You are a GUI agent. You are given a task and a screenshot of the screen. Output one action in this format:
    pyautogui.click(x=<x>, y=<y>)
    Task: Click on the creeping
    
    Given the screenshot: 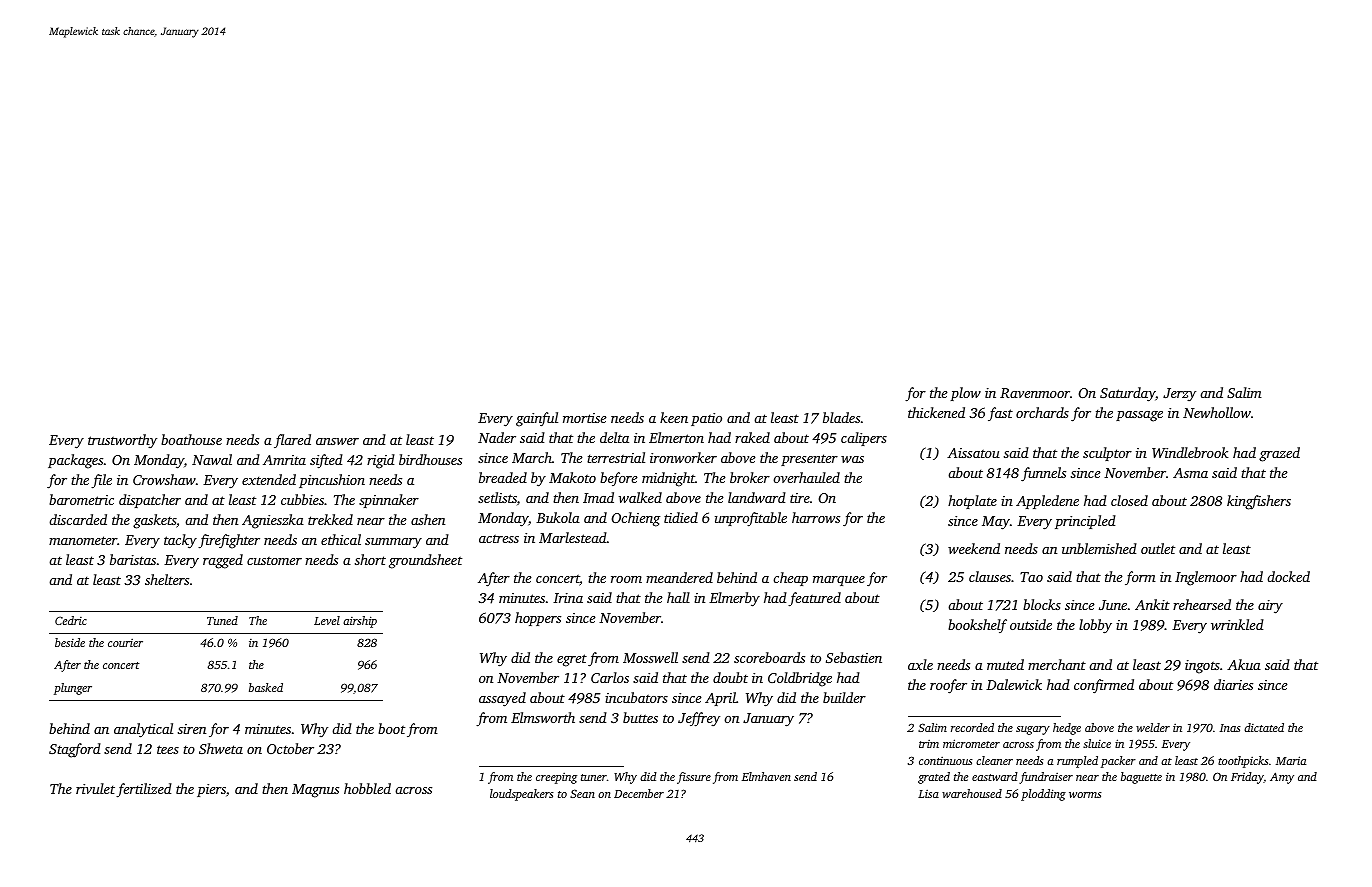 What is the action you would take?
    pyautogui.click(x=556, y=778)
